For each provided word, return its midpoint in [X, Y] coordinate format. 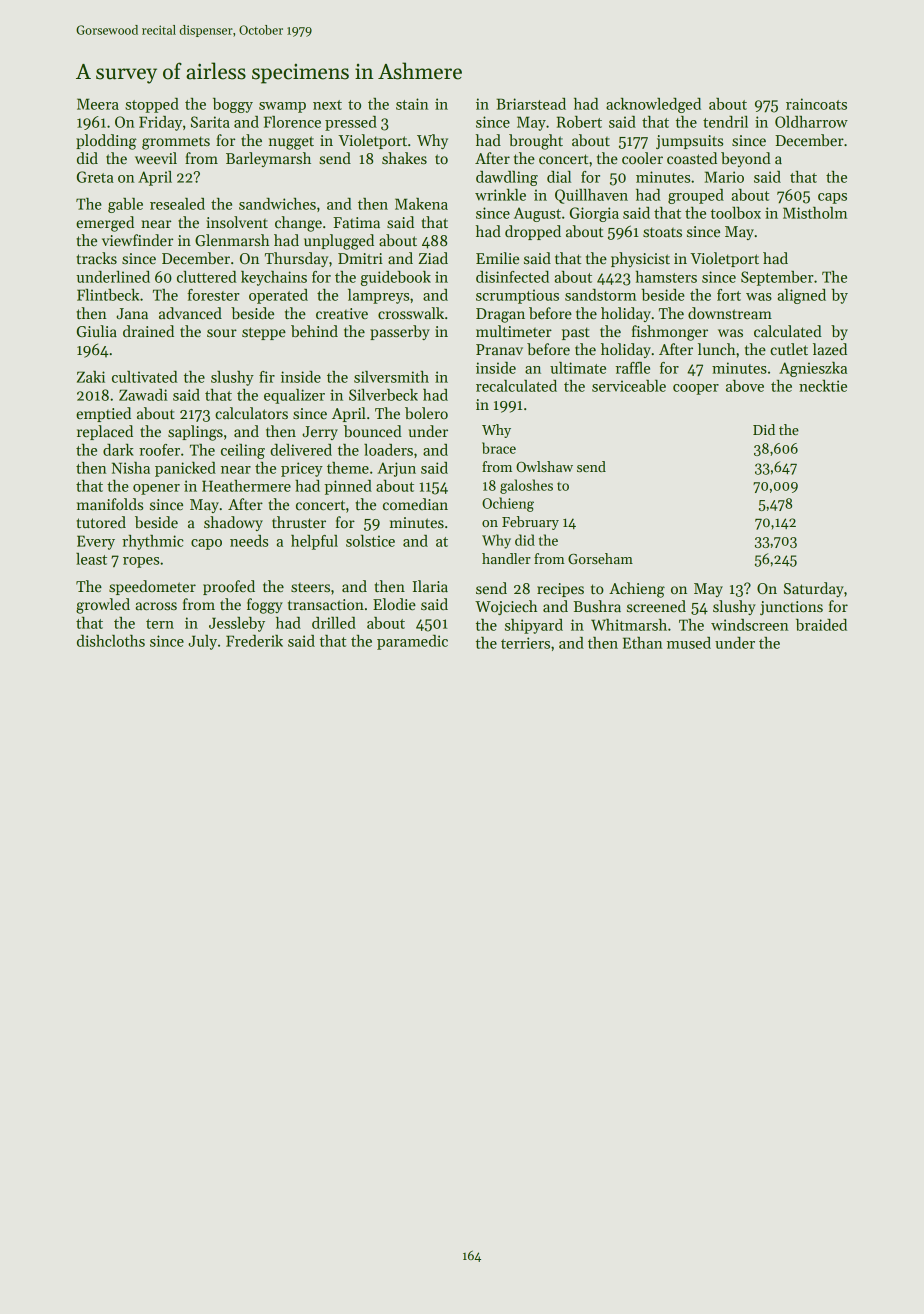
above [745, 386]
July [202, 642]
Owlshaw [544, 466]
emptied [103, 414]
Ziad [433, 258]
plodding [106, 142]
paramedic [412, 642]
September [777, 278]
